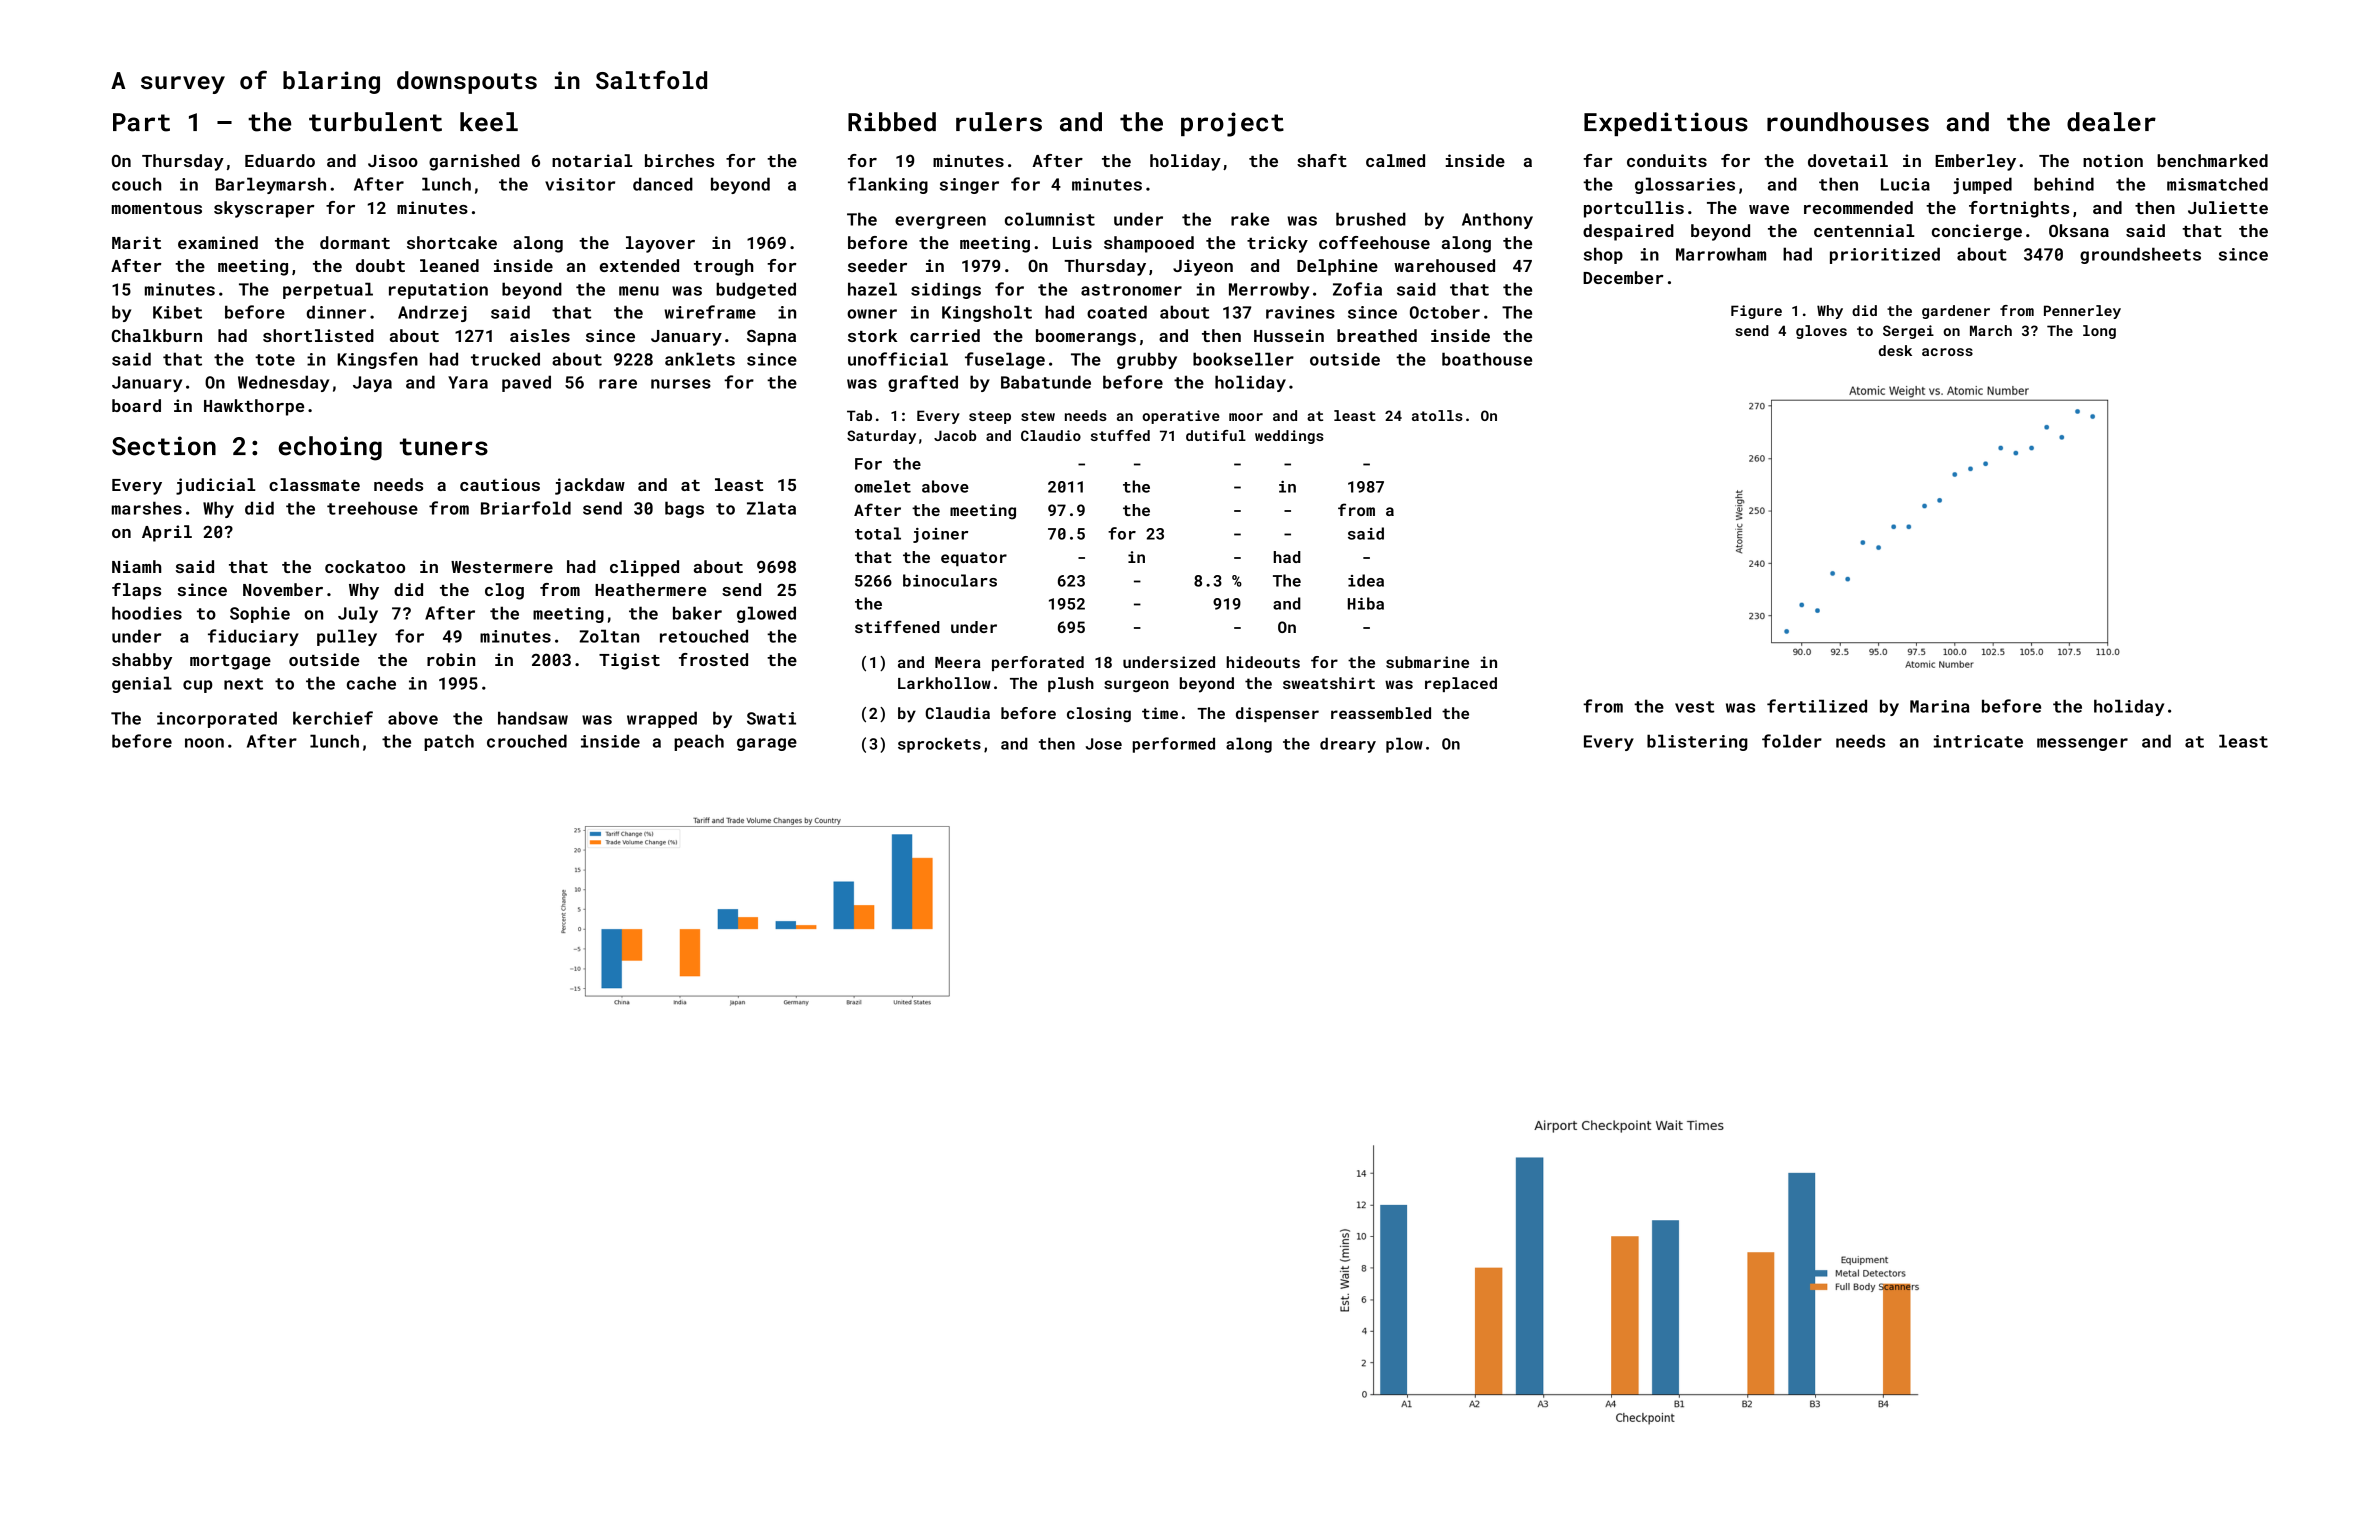  Describe the element at coordinates (375, 122) in the screenshot. I see `turbulent` at that location.
